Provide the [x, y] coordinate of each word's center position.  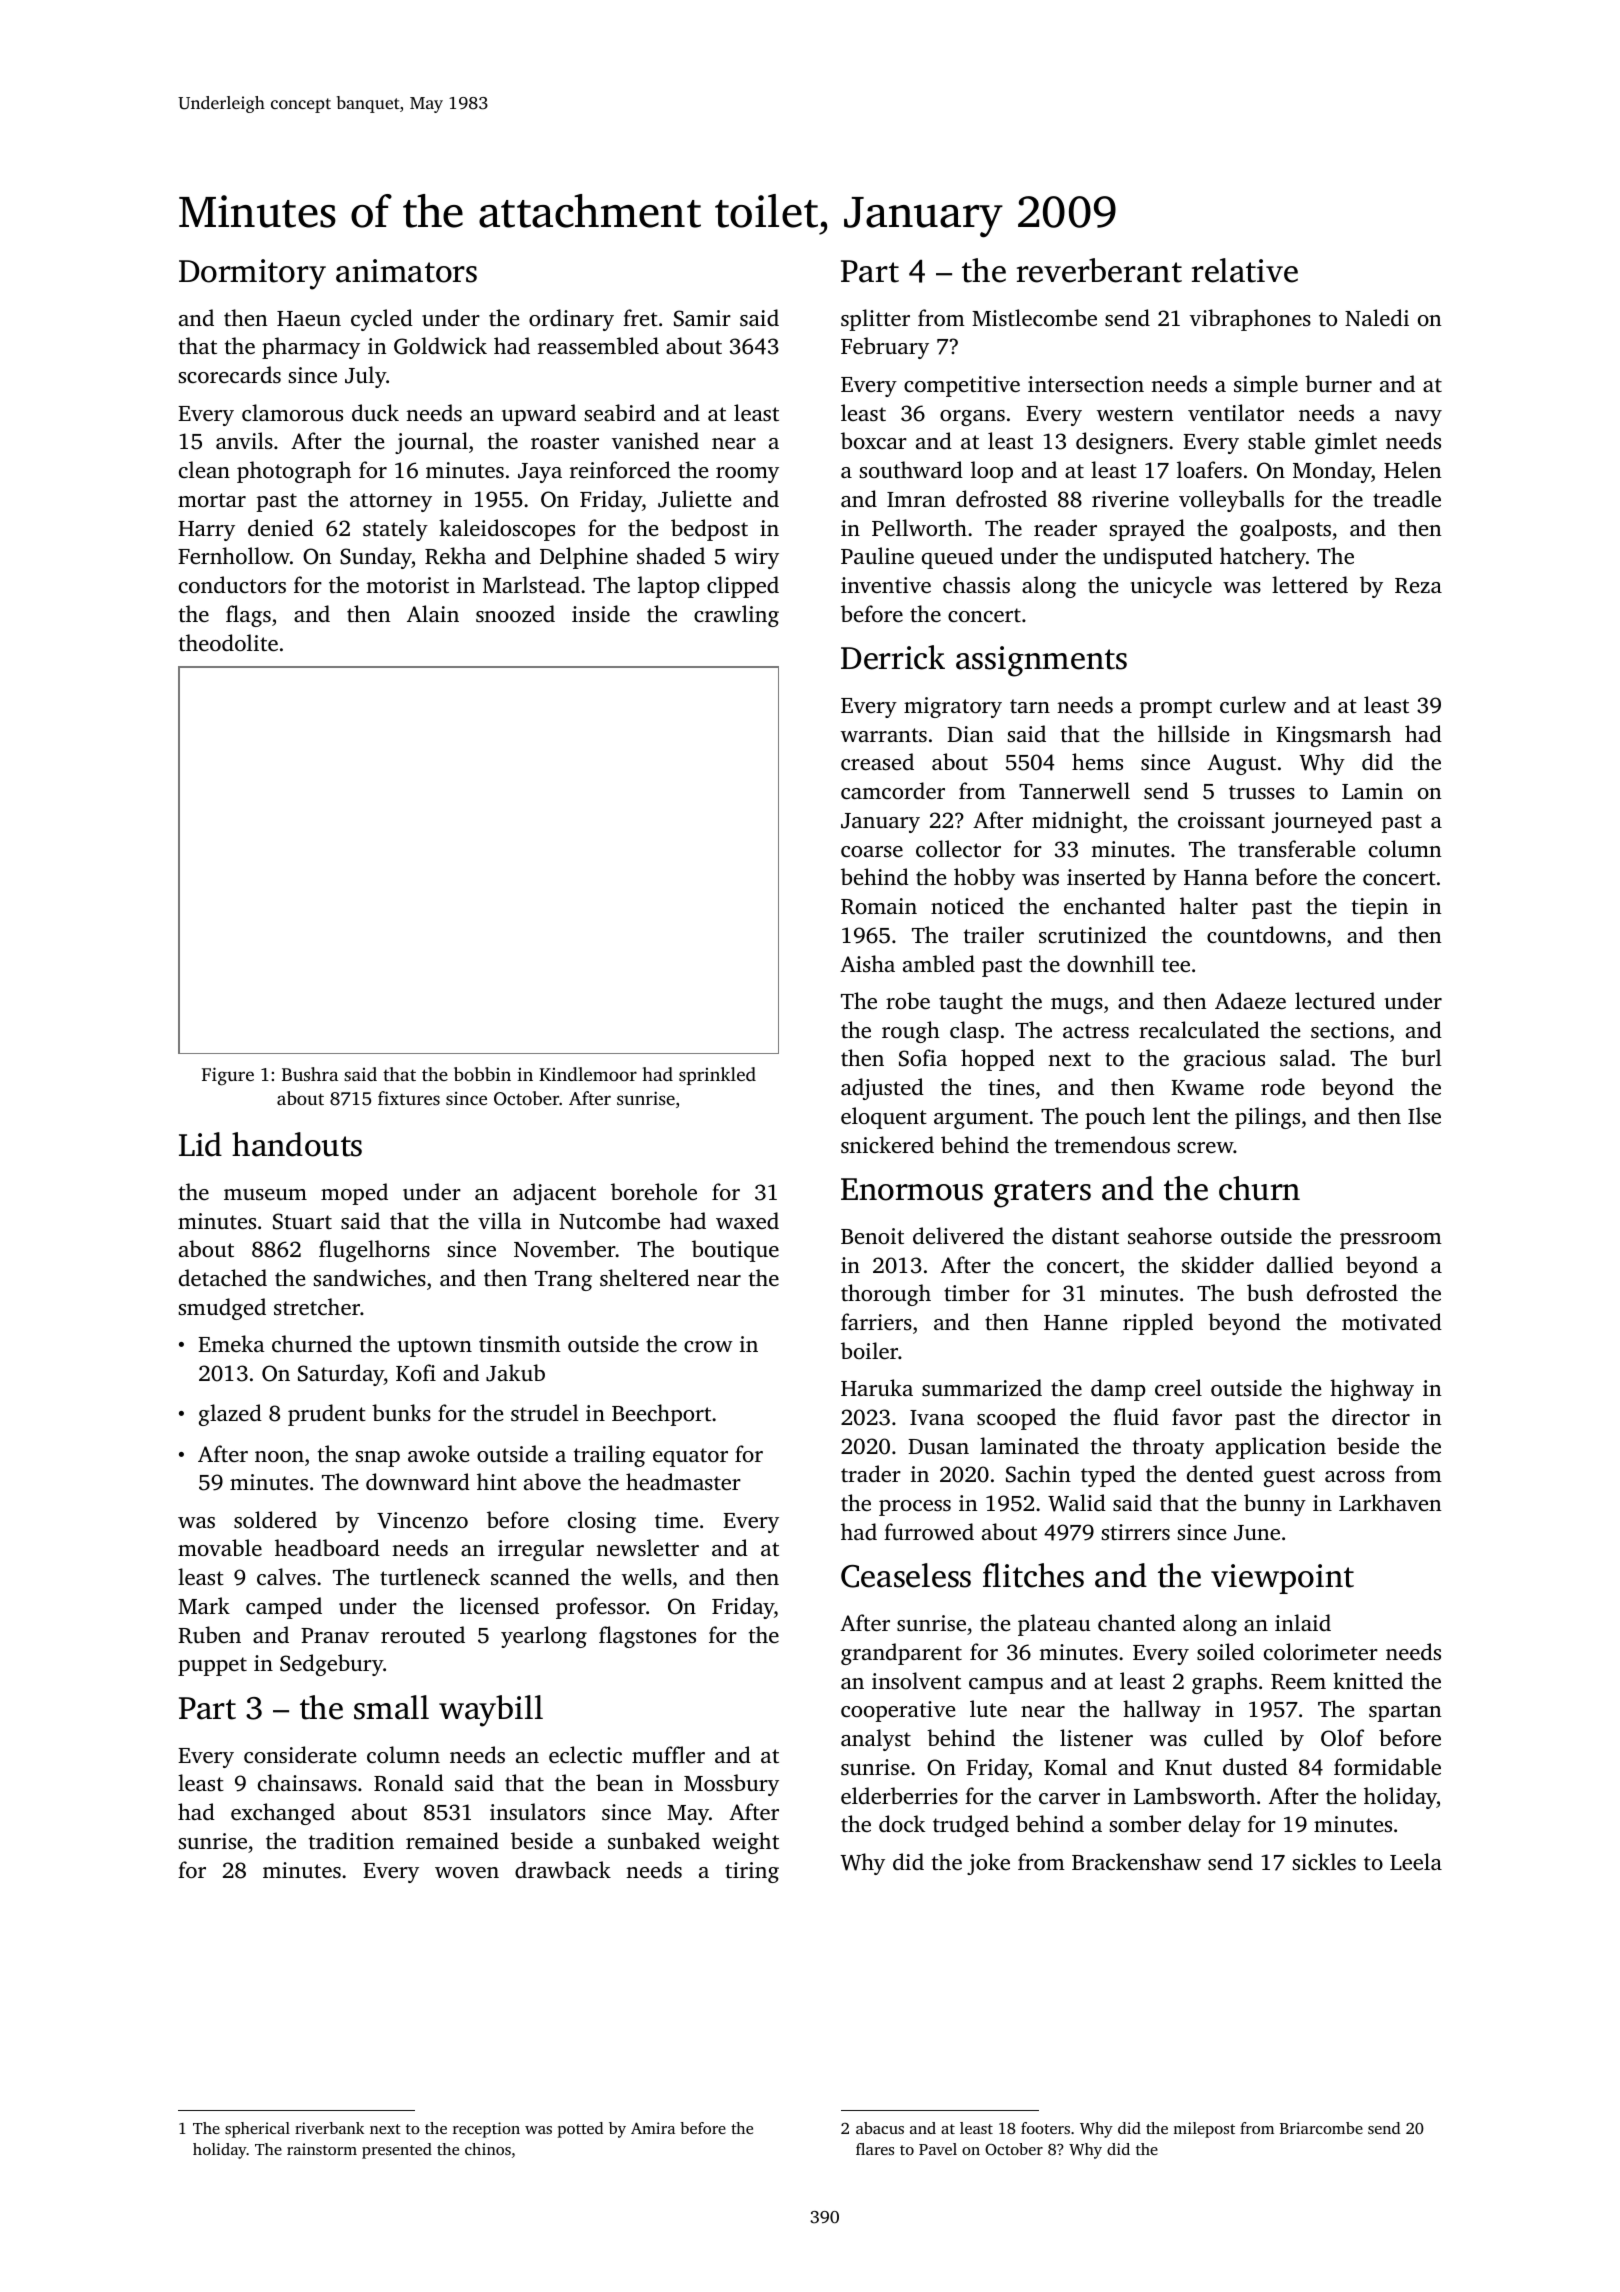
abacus [880, 2128]
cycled [382, 320]
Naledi [1377, 317]
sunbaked [654, 1840]
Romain [879, 906]
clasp [974, 1032]
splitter [875, 320]
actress [1096, 1031]
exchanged [283, 1814]
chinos [488, 2149]
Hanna [1216, 877]
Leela [1416, 1861]
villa [500, 1220]
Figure [228, 1076]
